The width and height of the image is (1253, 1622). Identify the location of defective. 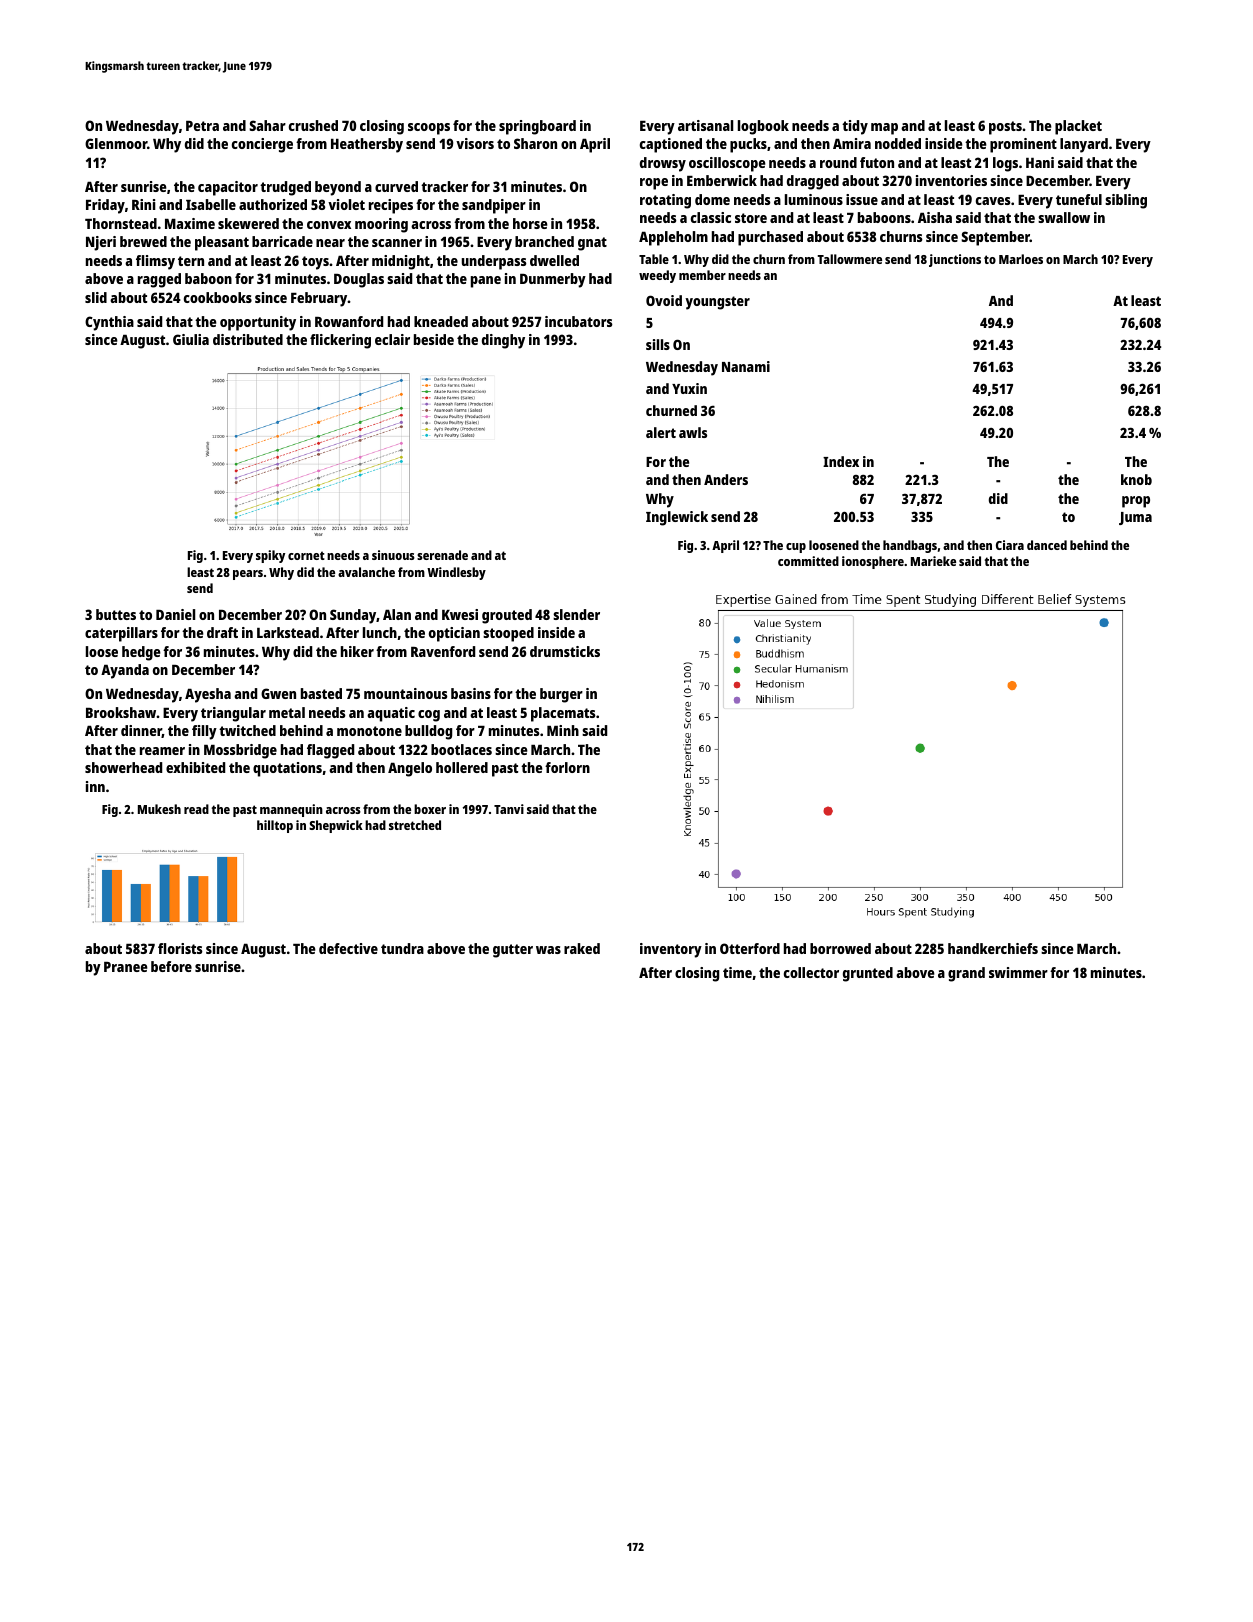
(348, 948).
